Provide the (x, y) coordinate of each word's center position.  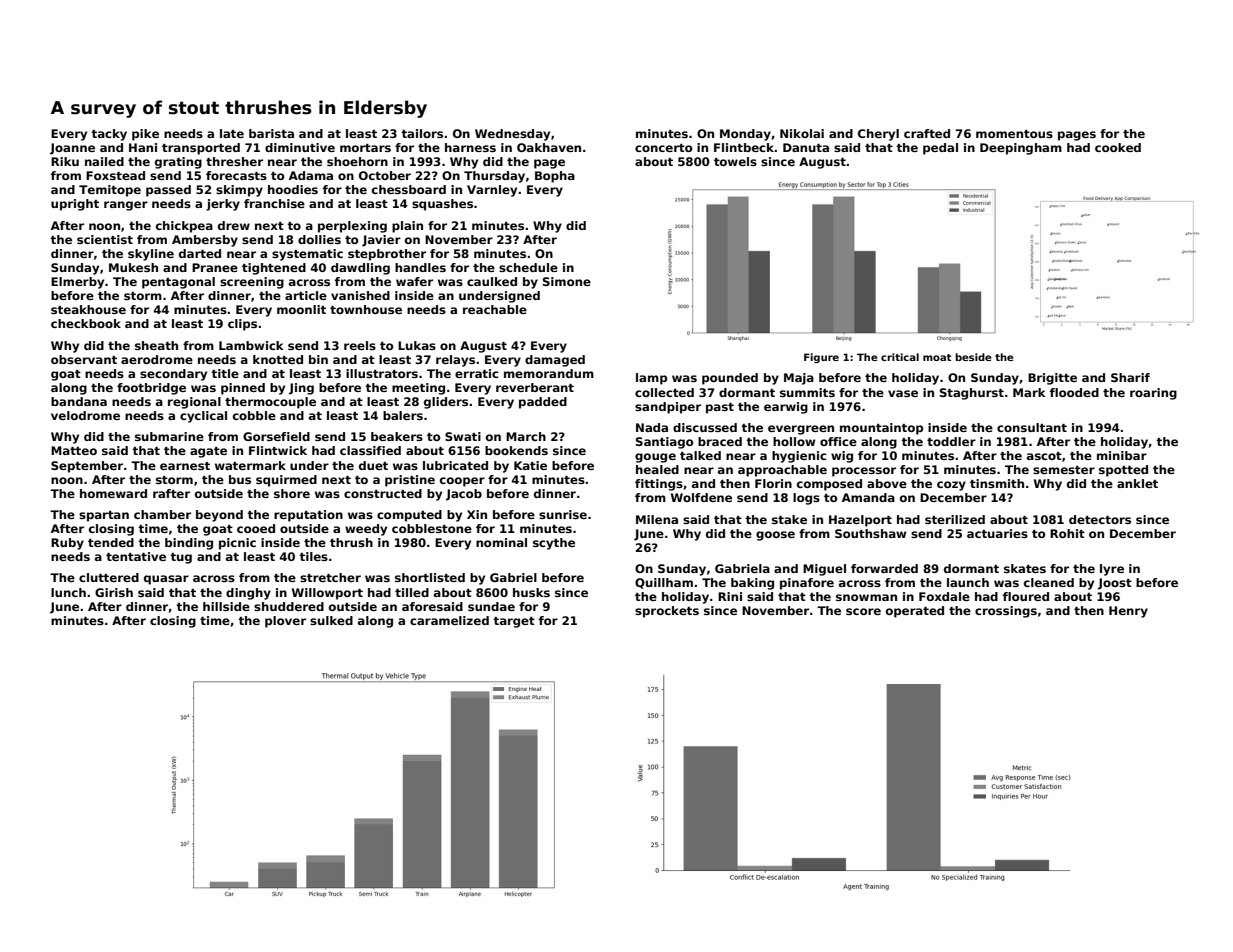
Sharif (1130, 377)
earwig (786, 408)
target (514, 622)
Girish (114, 592)
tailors (422, 133)
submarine (169, 436)
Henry (1128, 612)
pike (145, 135)
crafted (927, 133)
